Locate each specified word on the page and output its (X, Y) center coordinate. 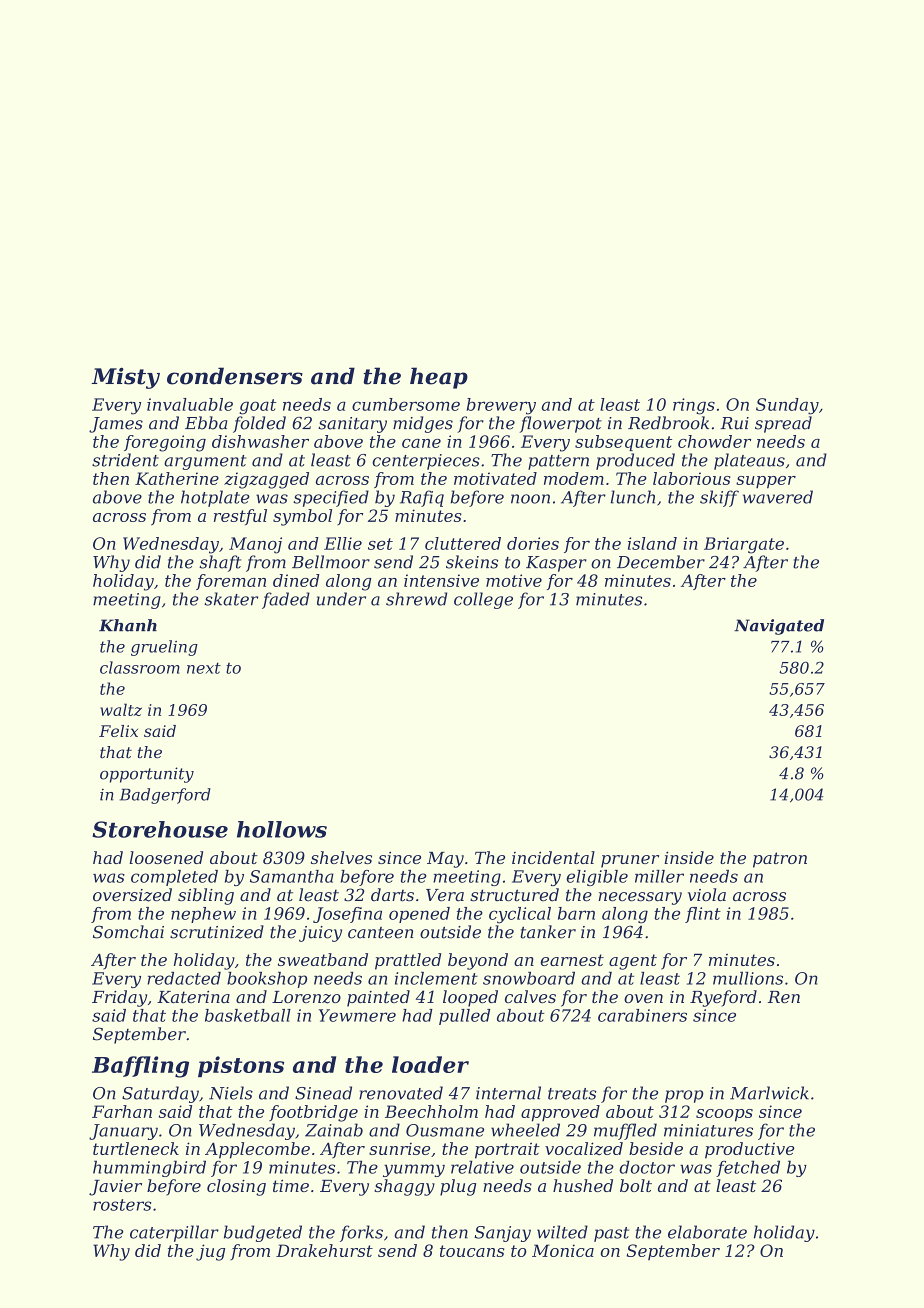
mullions (748, 978)
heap (439, 378)
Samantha (292, 876)
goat (257, 407)
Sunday (787, 406)
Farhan (122, 1111)
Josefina (347, 915)
